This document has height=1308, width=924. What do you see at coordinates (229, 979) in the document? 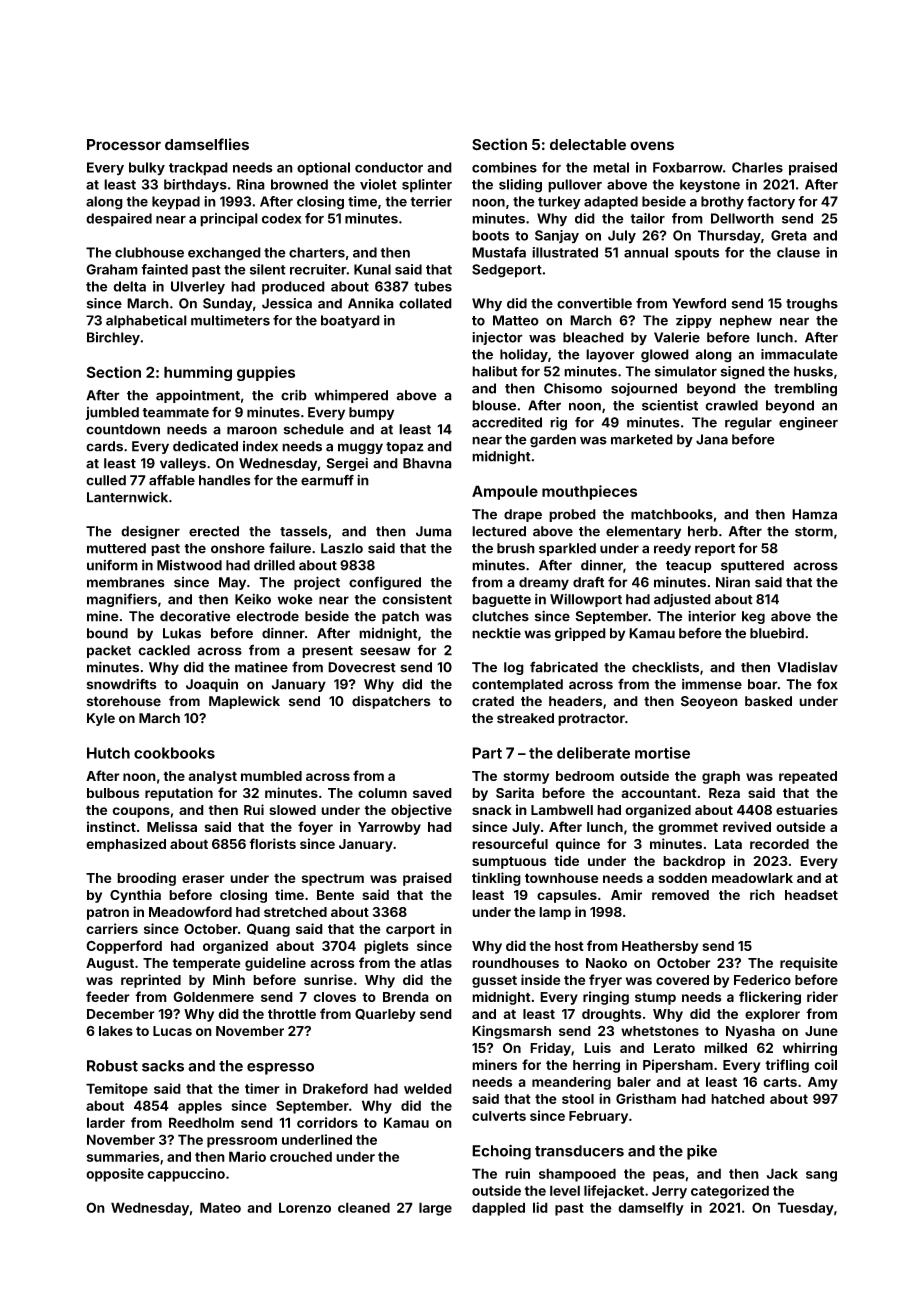
I see `Minh` at bounding box center [229, 979].
